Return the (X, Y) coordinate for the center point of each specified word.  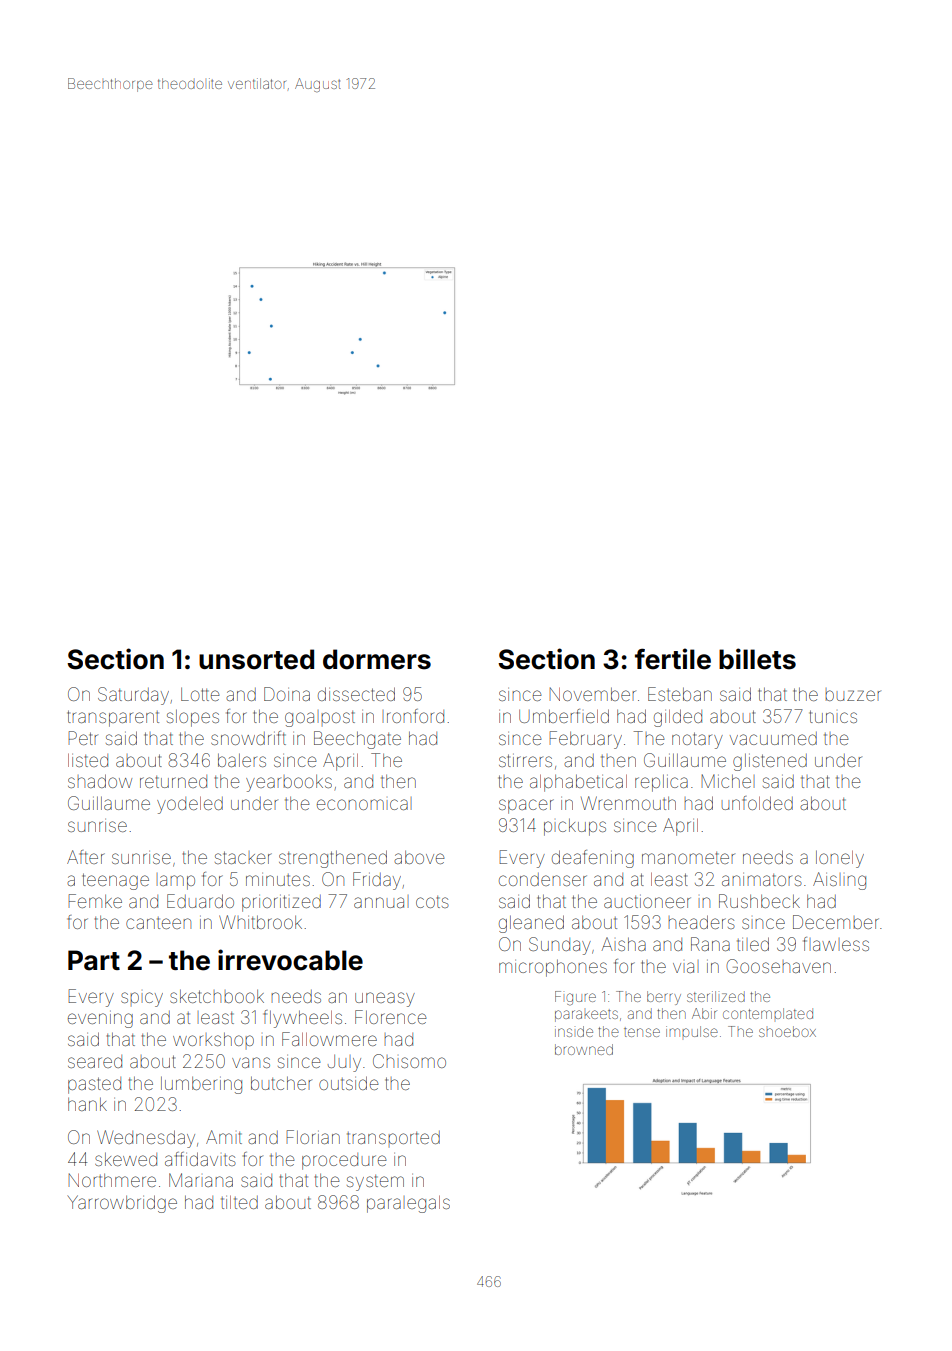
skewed (126, 1159)
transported (393, 1137)
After (86, 857)
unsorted (256, 659)
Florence (391, 1017)
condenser (543, 879)
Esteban (680, 694)
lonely (840, 859)
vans (251, 1062)
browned (584, 1049)
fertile (673, 659)
